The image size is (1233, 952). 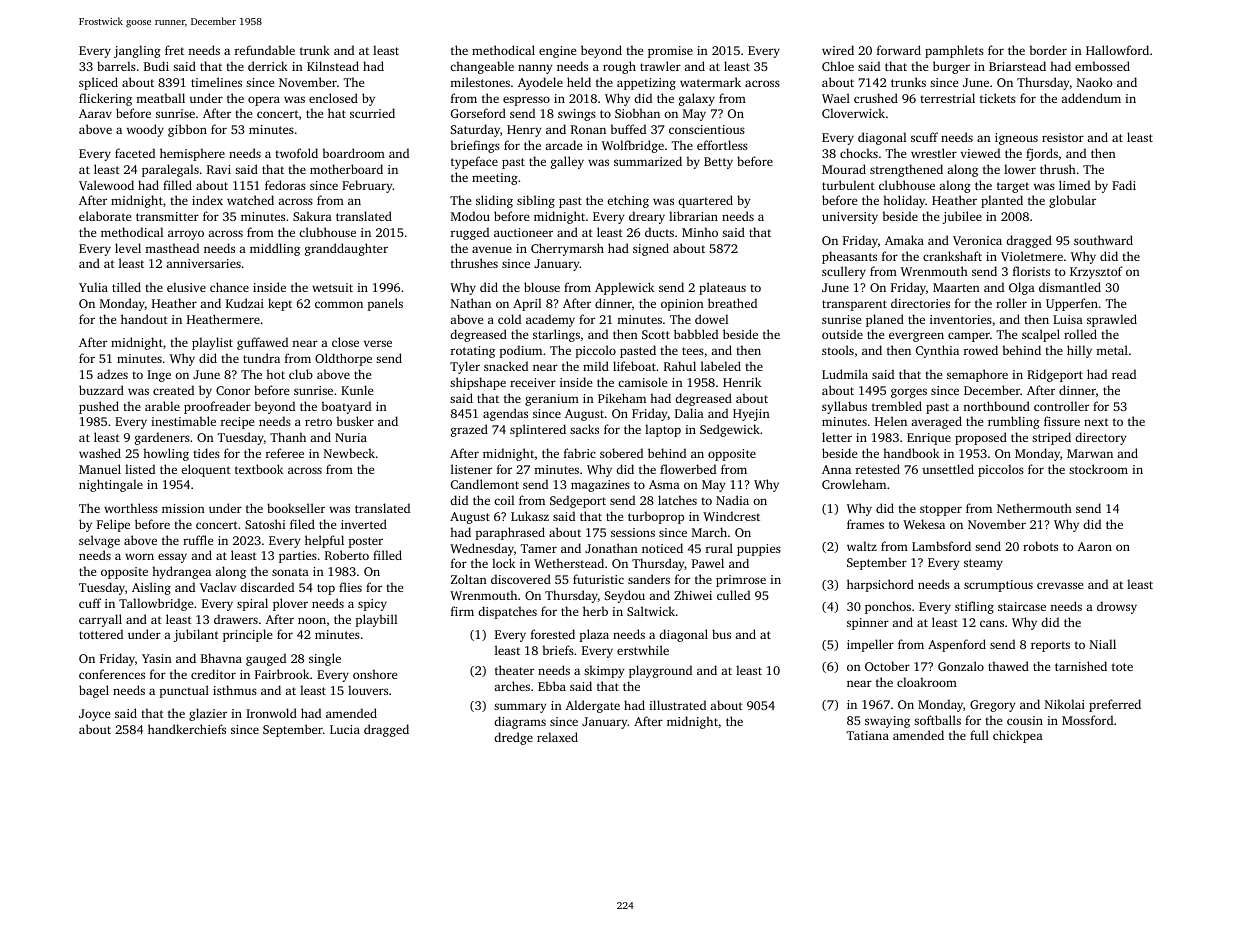 I want to click on Olga, so click(x=1022, y=288).
